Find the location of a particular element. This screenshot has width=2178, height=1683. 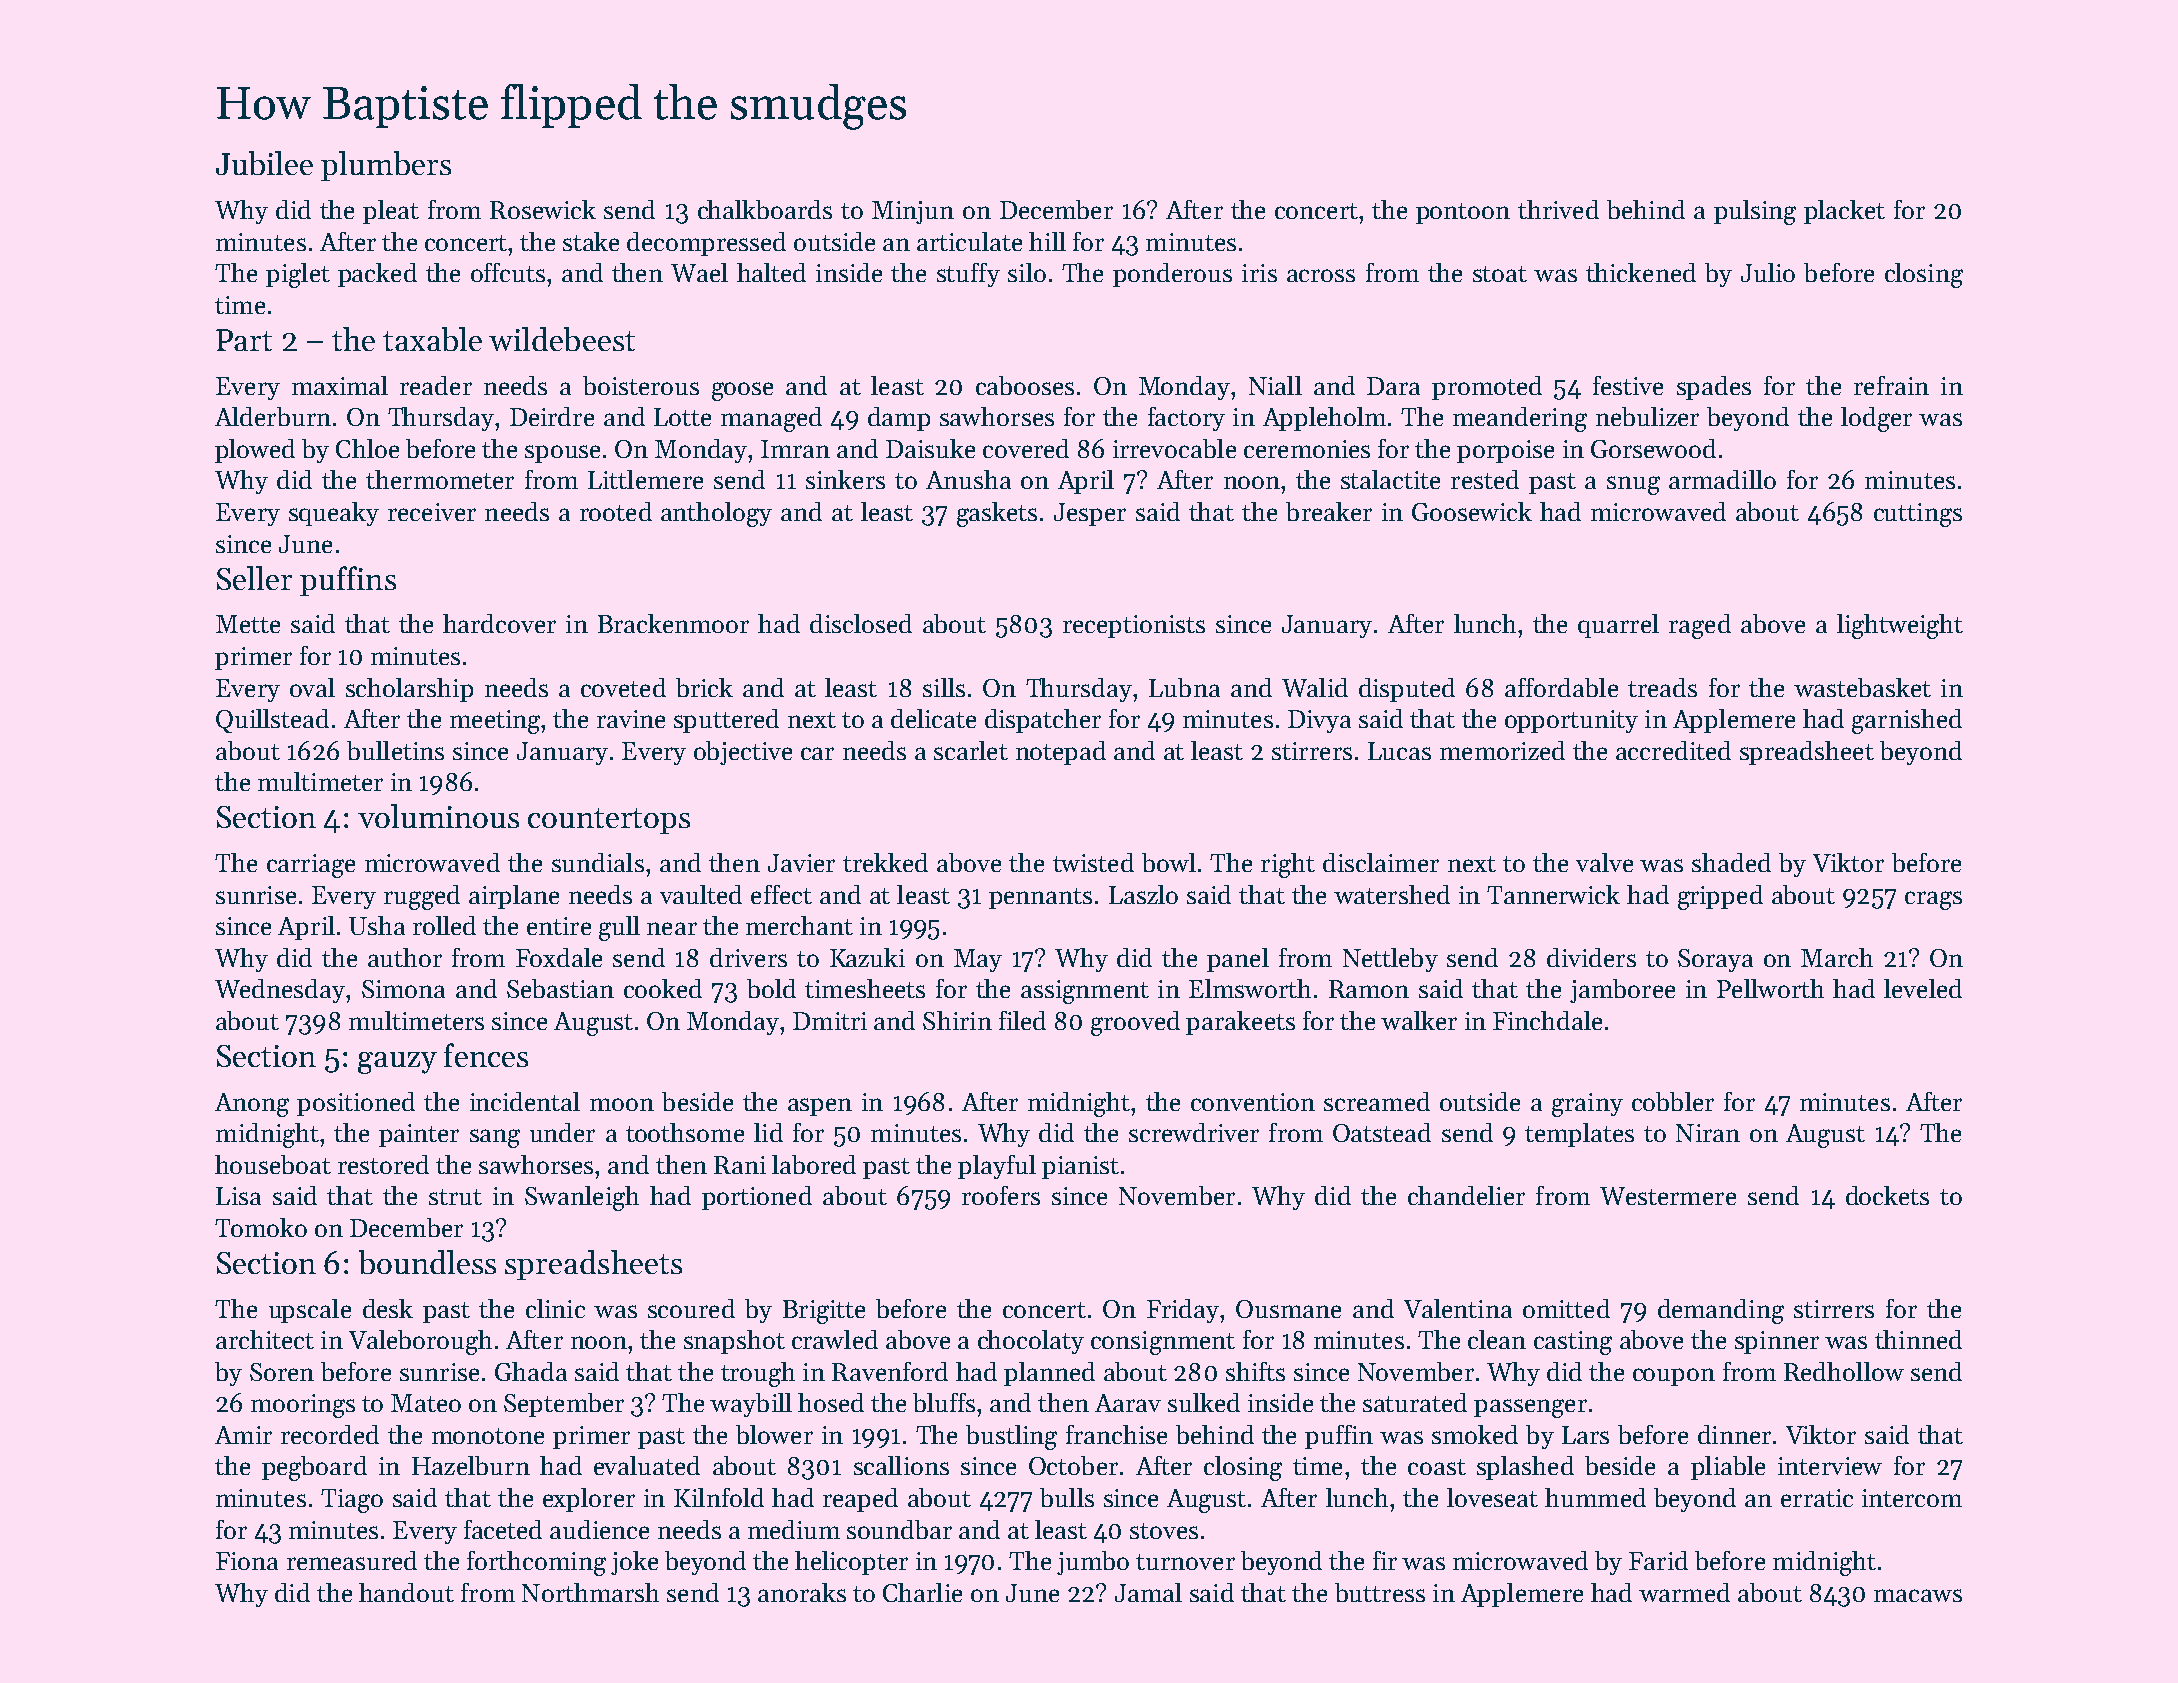

lightweight is located at coordinates (1900, 626).
